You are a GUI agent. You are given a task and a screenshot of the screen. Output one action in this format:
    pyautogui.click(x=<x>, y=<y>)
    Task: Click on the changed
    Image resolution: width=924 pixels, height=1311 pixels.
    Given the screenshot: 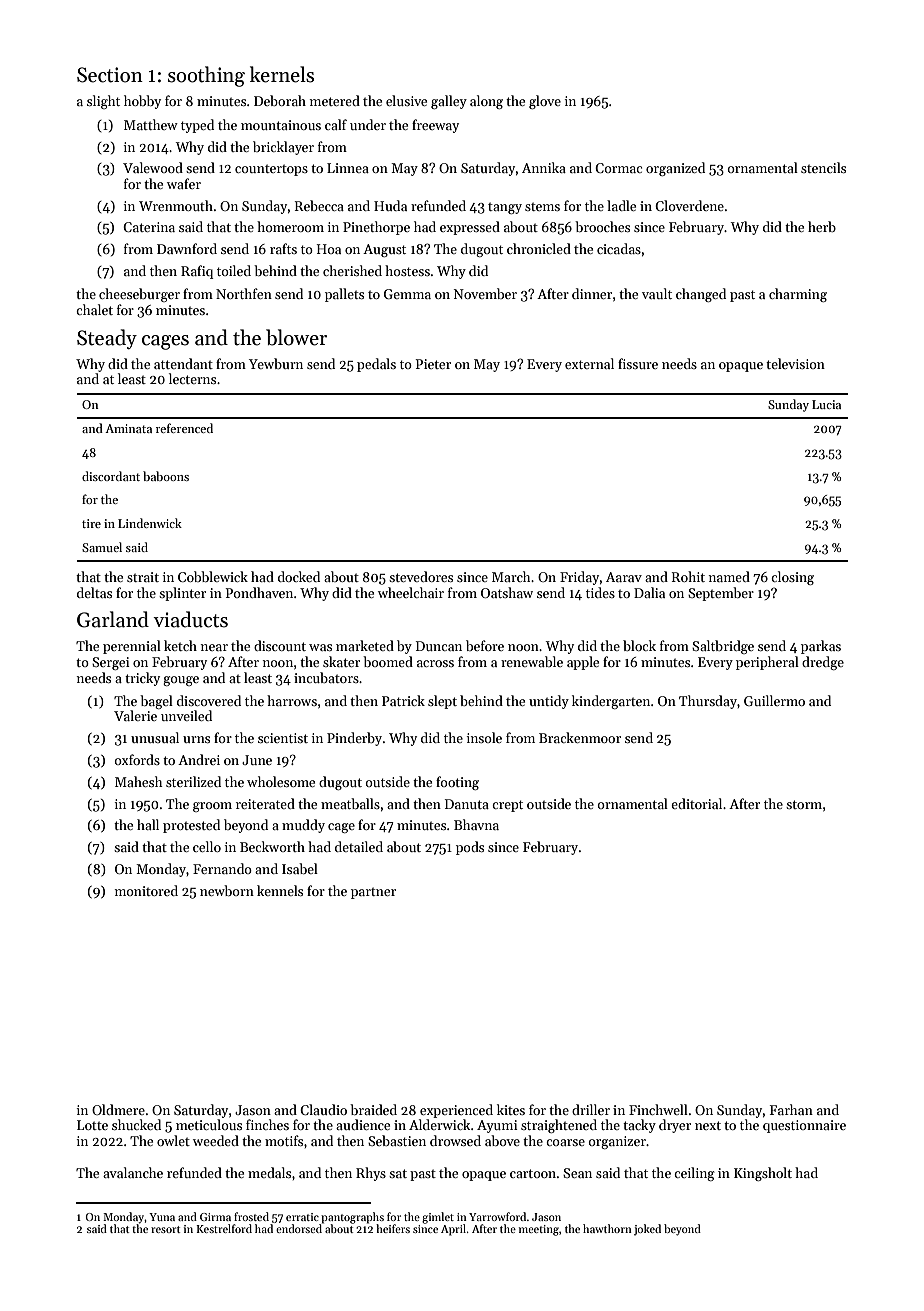 What is the action you would take?
    pyautogui.click(x=701, y=295)
